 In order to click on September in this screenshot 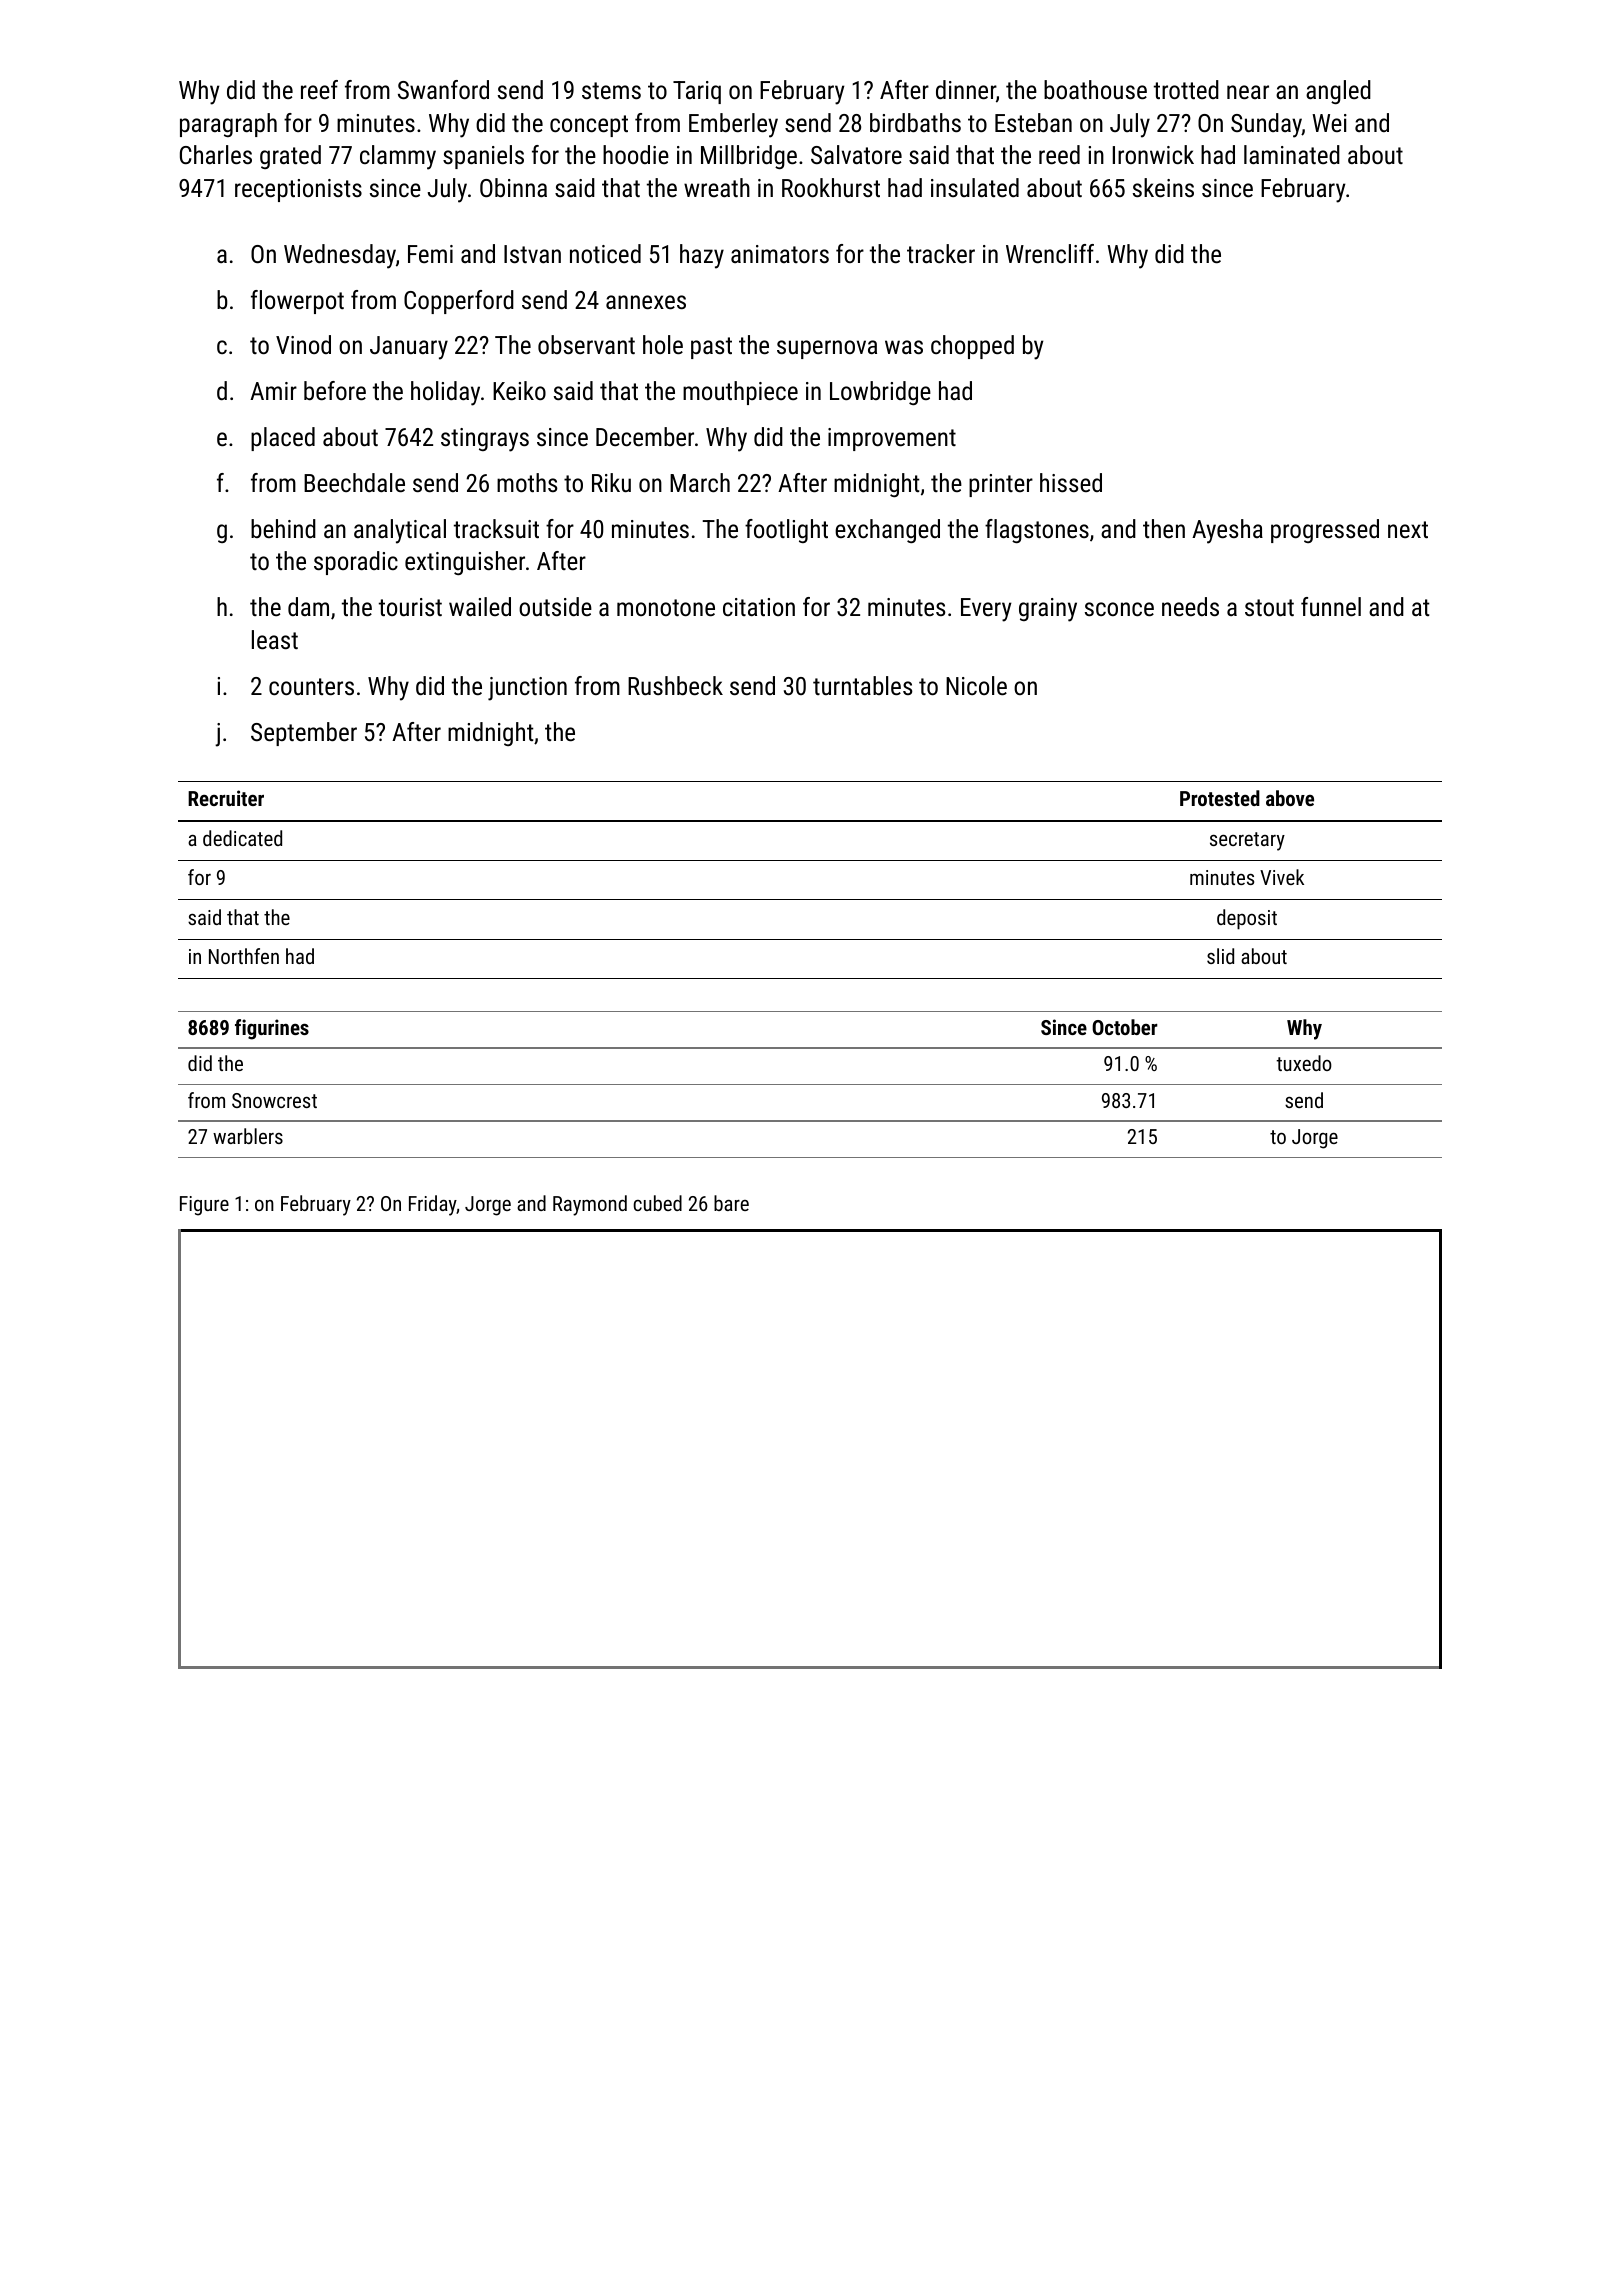, I will do `click(304, 734)`.
